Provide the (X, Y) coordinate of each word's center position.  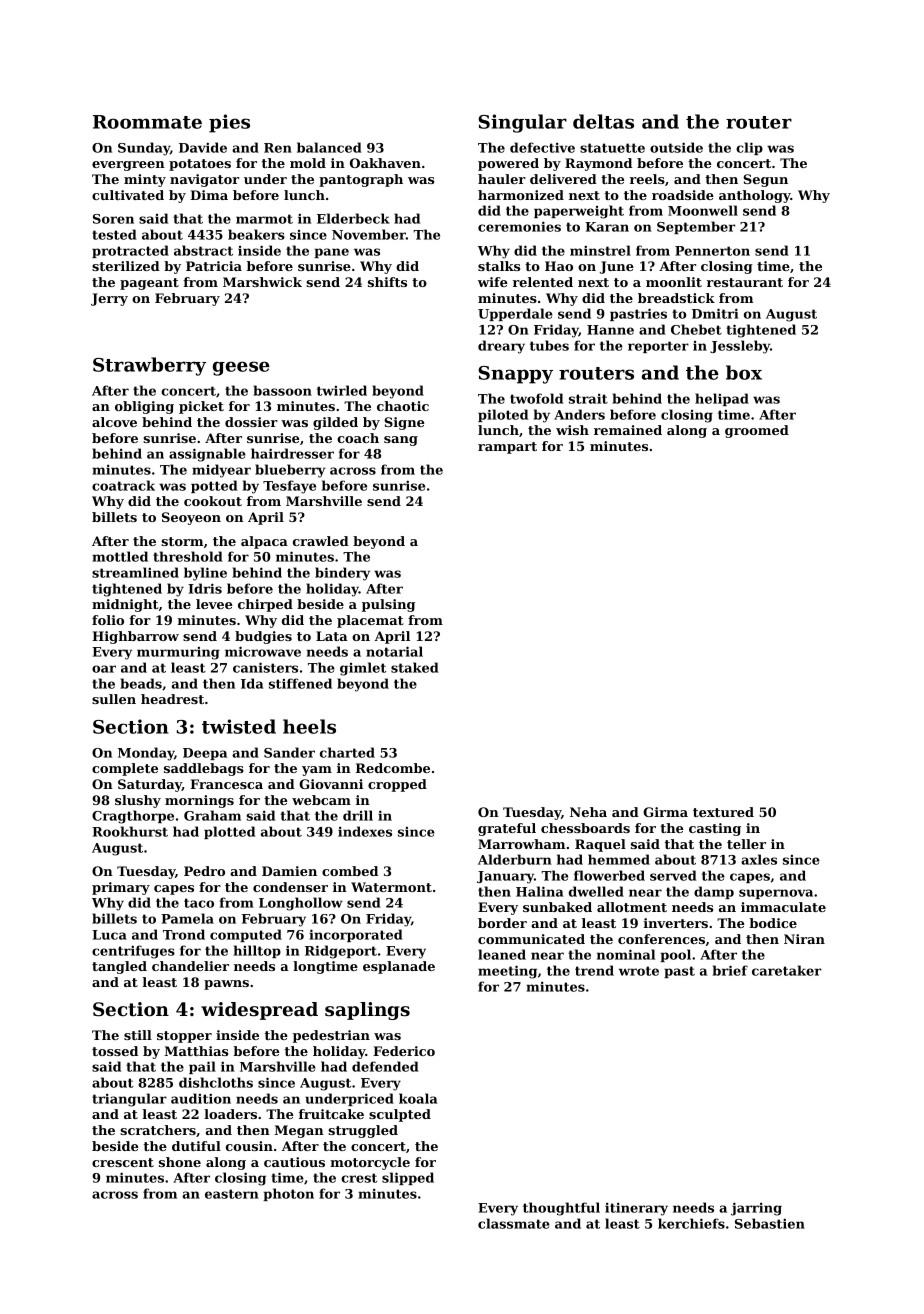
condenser (290, 887)
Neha (588, 812)
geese (241, 368)
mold (308, 163)
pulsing (388, 605)
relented (543, 282)
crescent (123, 1162)
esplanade (399, 967)
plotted (229, 832)
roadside (683, 195)
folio (108, 620)
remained (628, 430)
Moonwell (703, 210)
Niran (804, 939)
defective (542, 147)
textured (723, 812)
